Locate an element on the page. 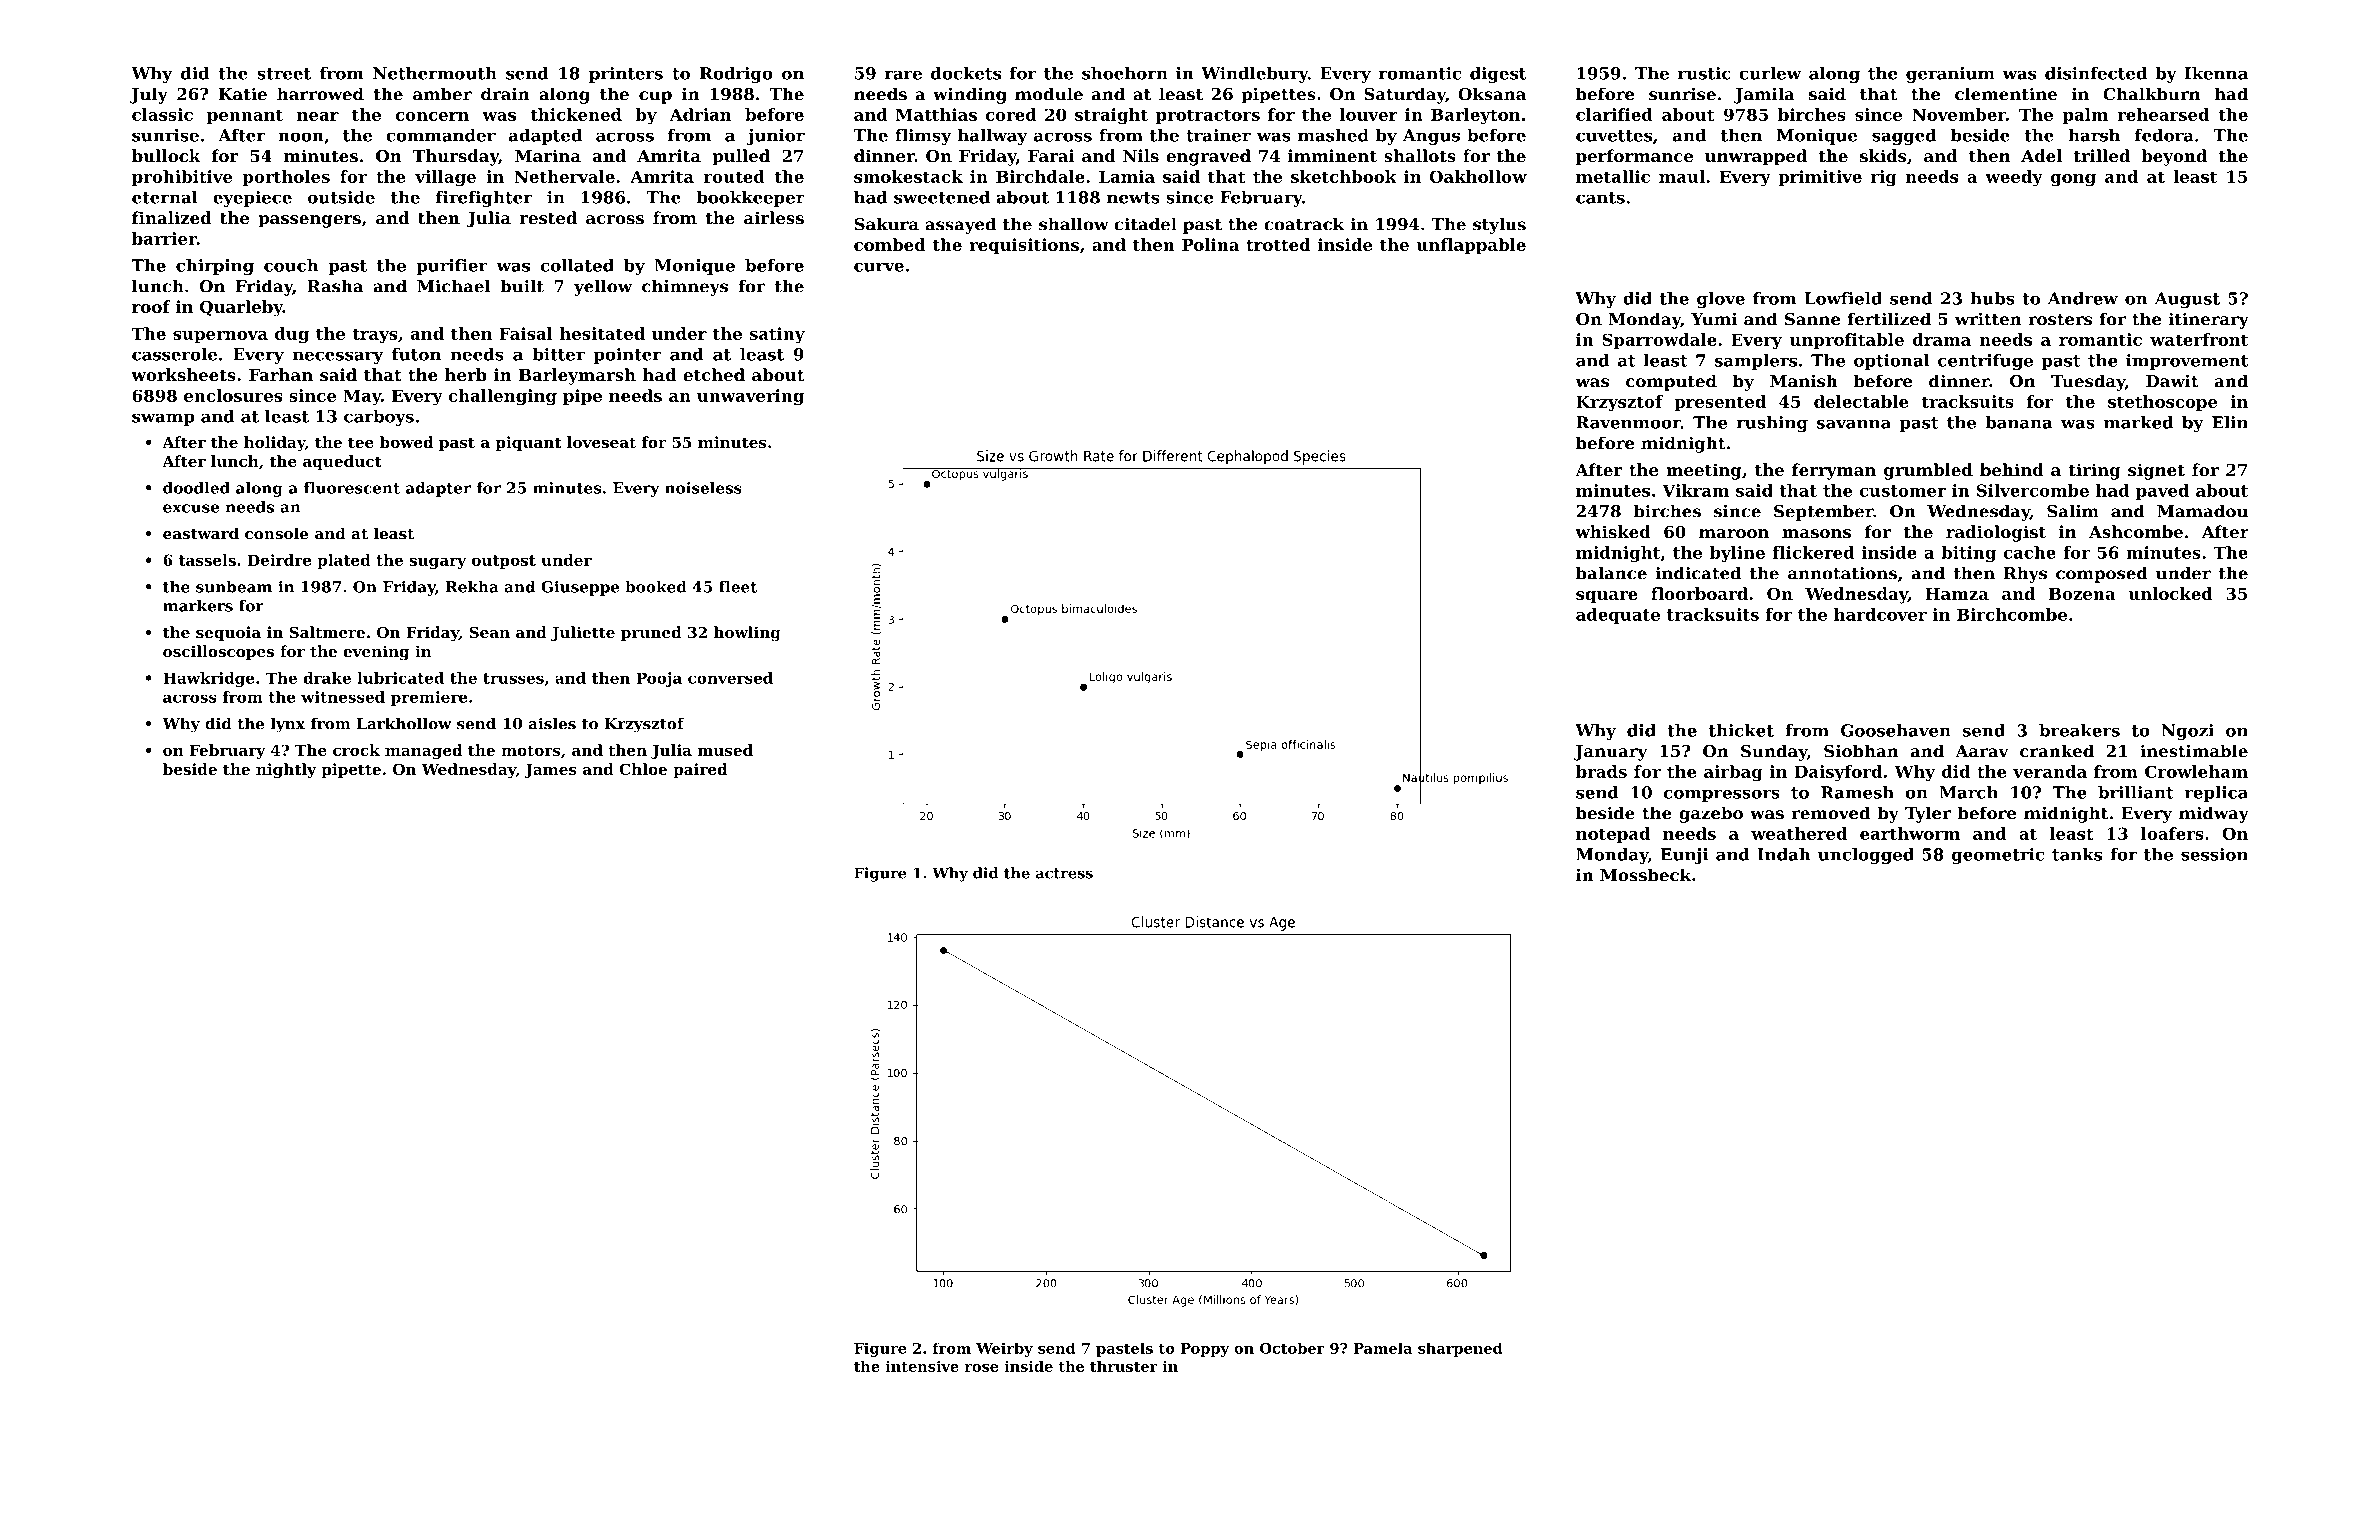  thicket is located at coordinates (1741, 730).
